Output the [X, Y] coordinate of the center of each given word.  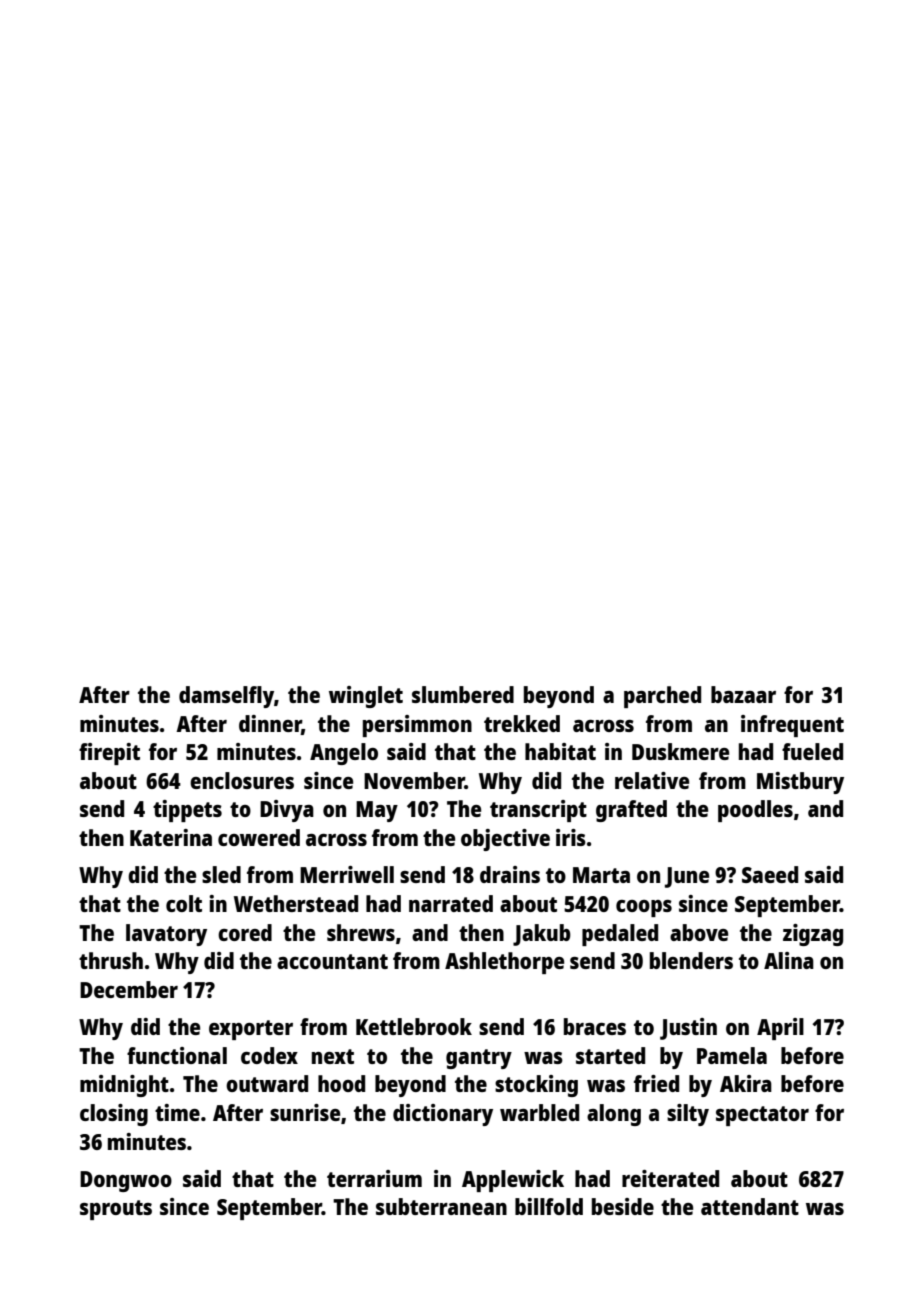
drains [510, 874]
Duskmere [680, 751]
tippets [187, 811]
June [687, 877]
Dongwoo [126, 1181]
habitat [560, 751]
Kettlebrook [414, 1026]
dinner [270, 724]
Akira [746, 1083]
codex [269, 1055]
